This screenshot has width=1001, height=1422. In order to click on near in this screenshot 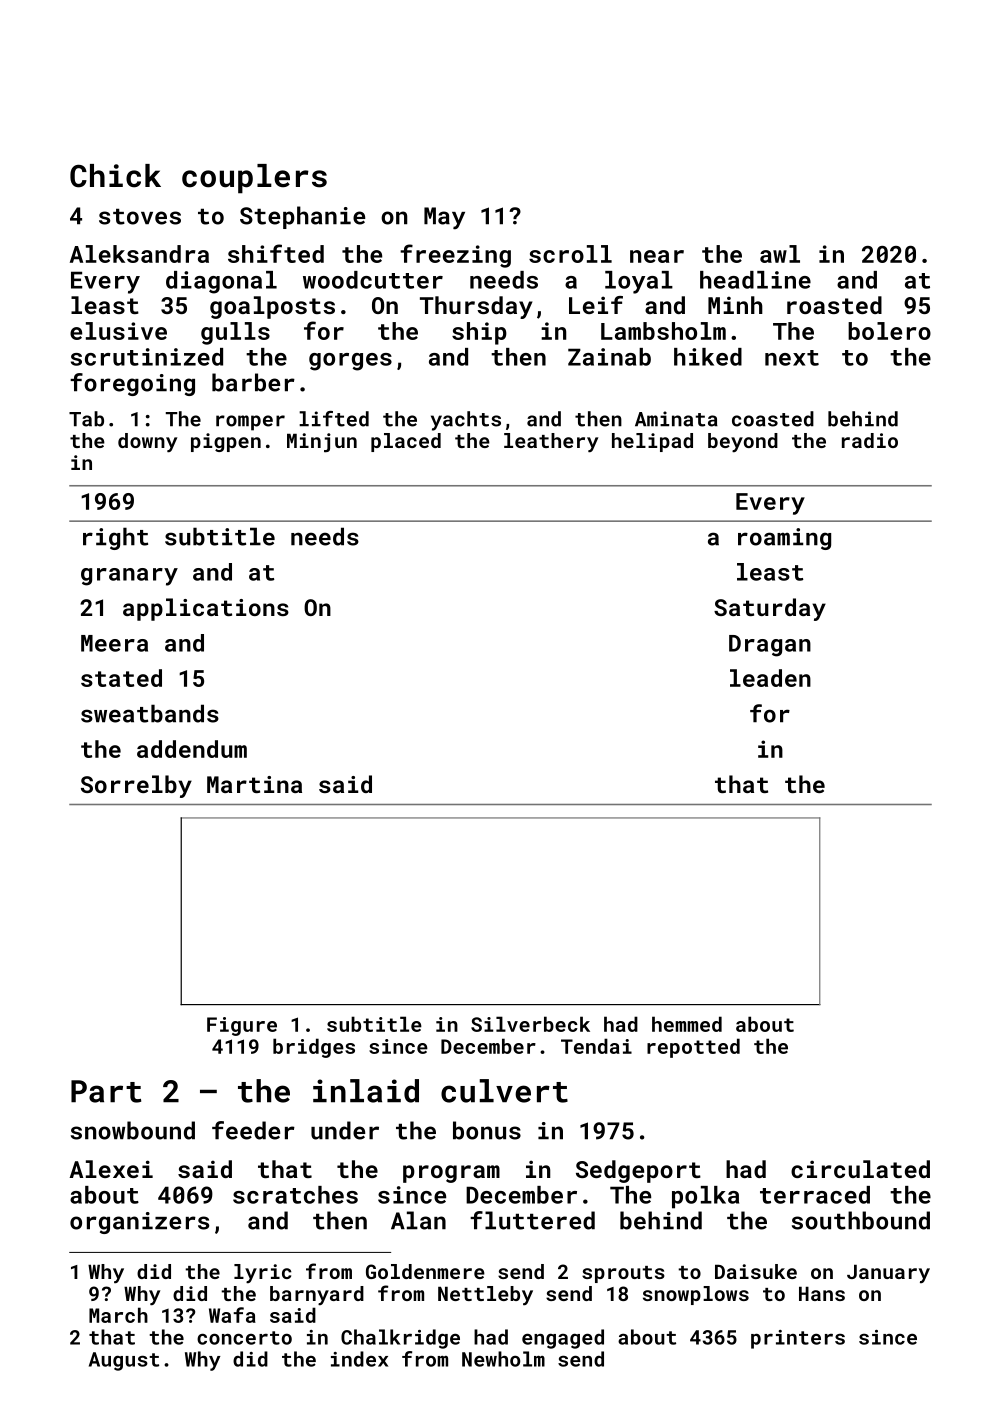, I will do `click(657, 256)`.
